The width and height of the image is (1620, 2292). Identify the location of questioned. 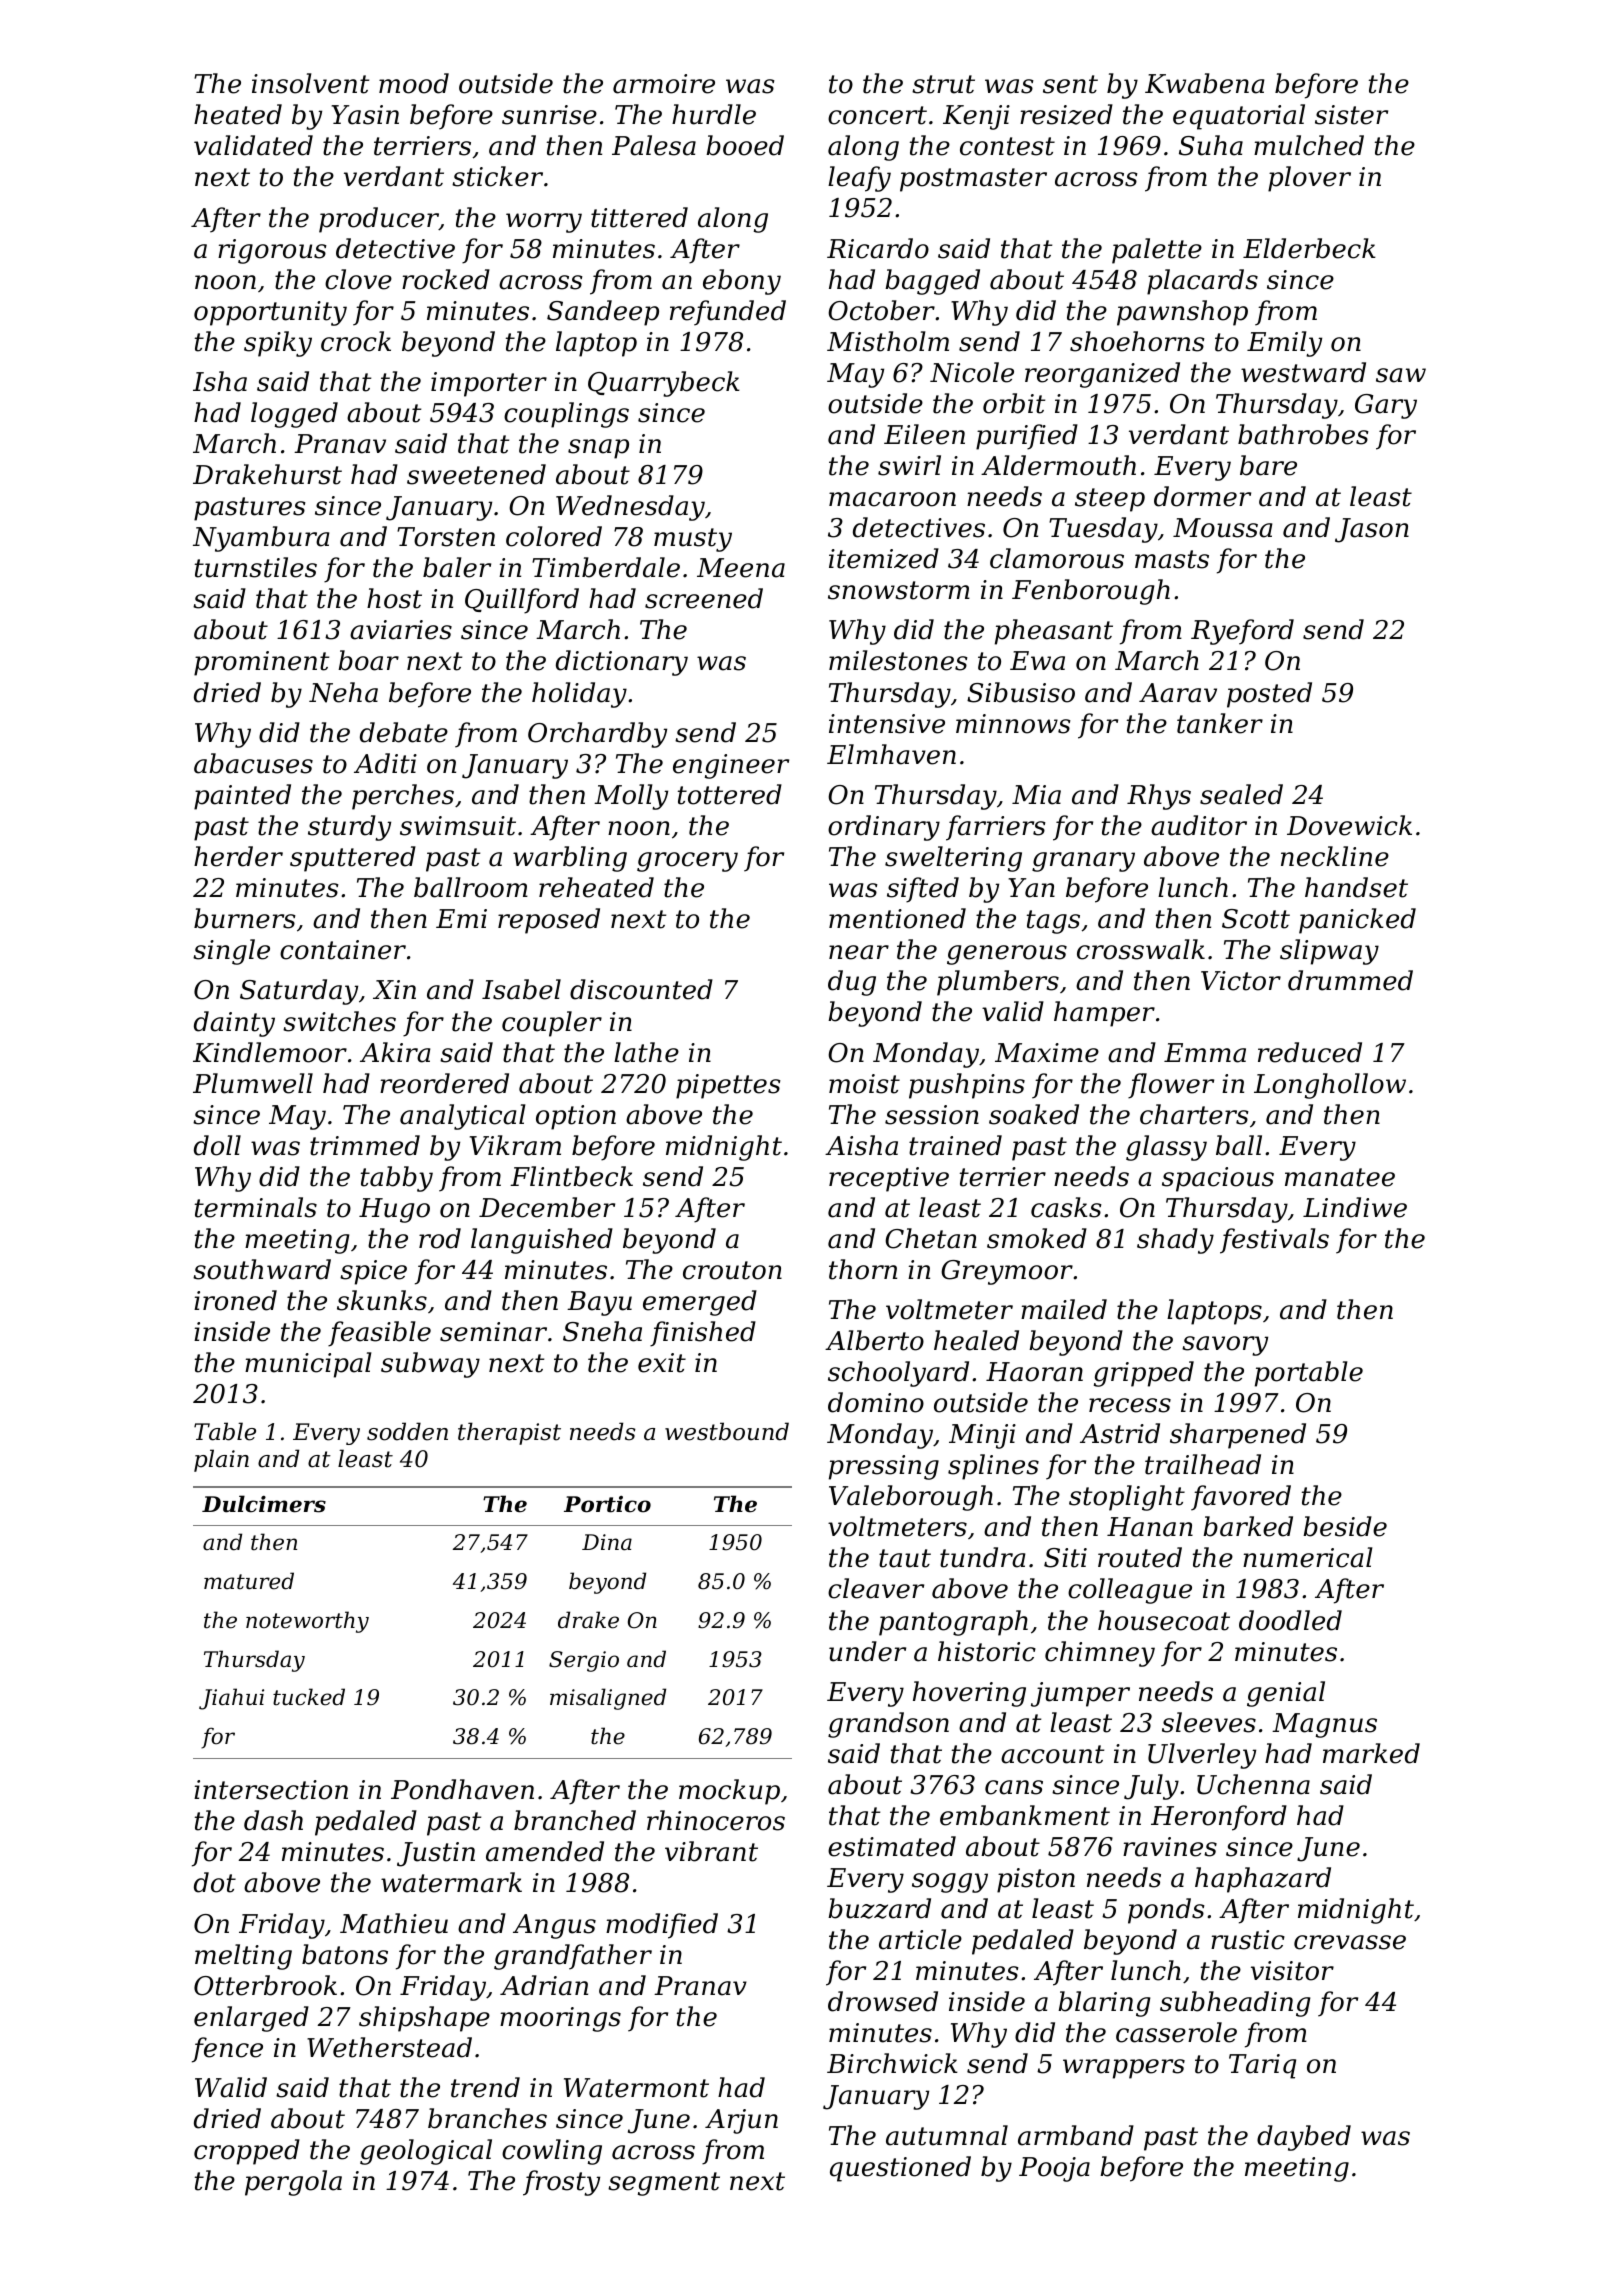
(900, 2169).
